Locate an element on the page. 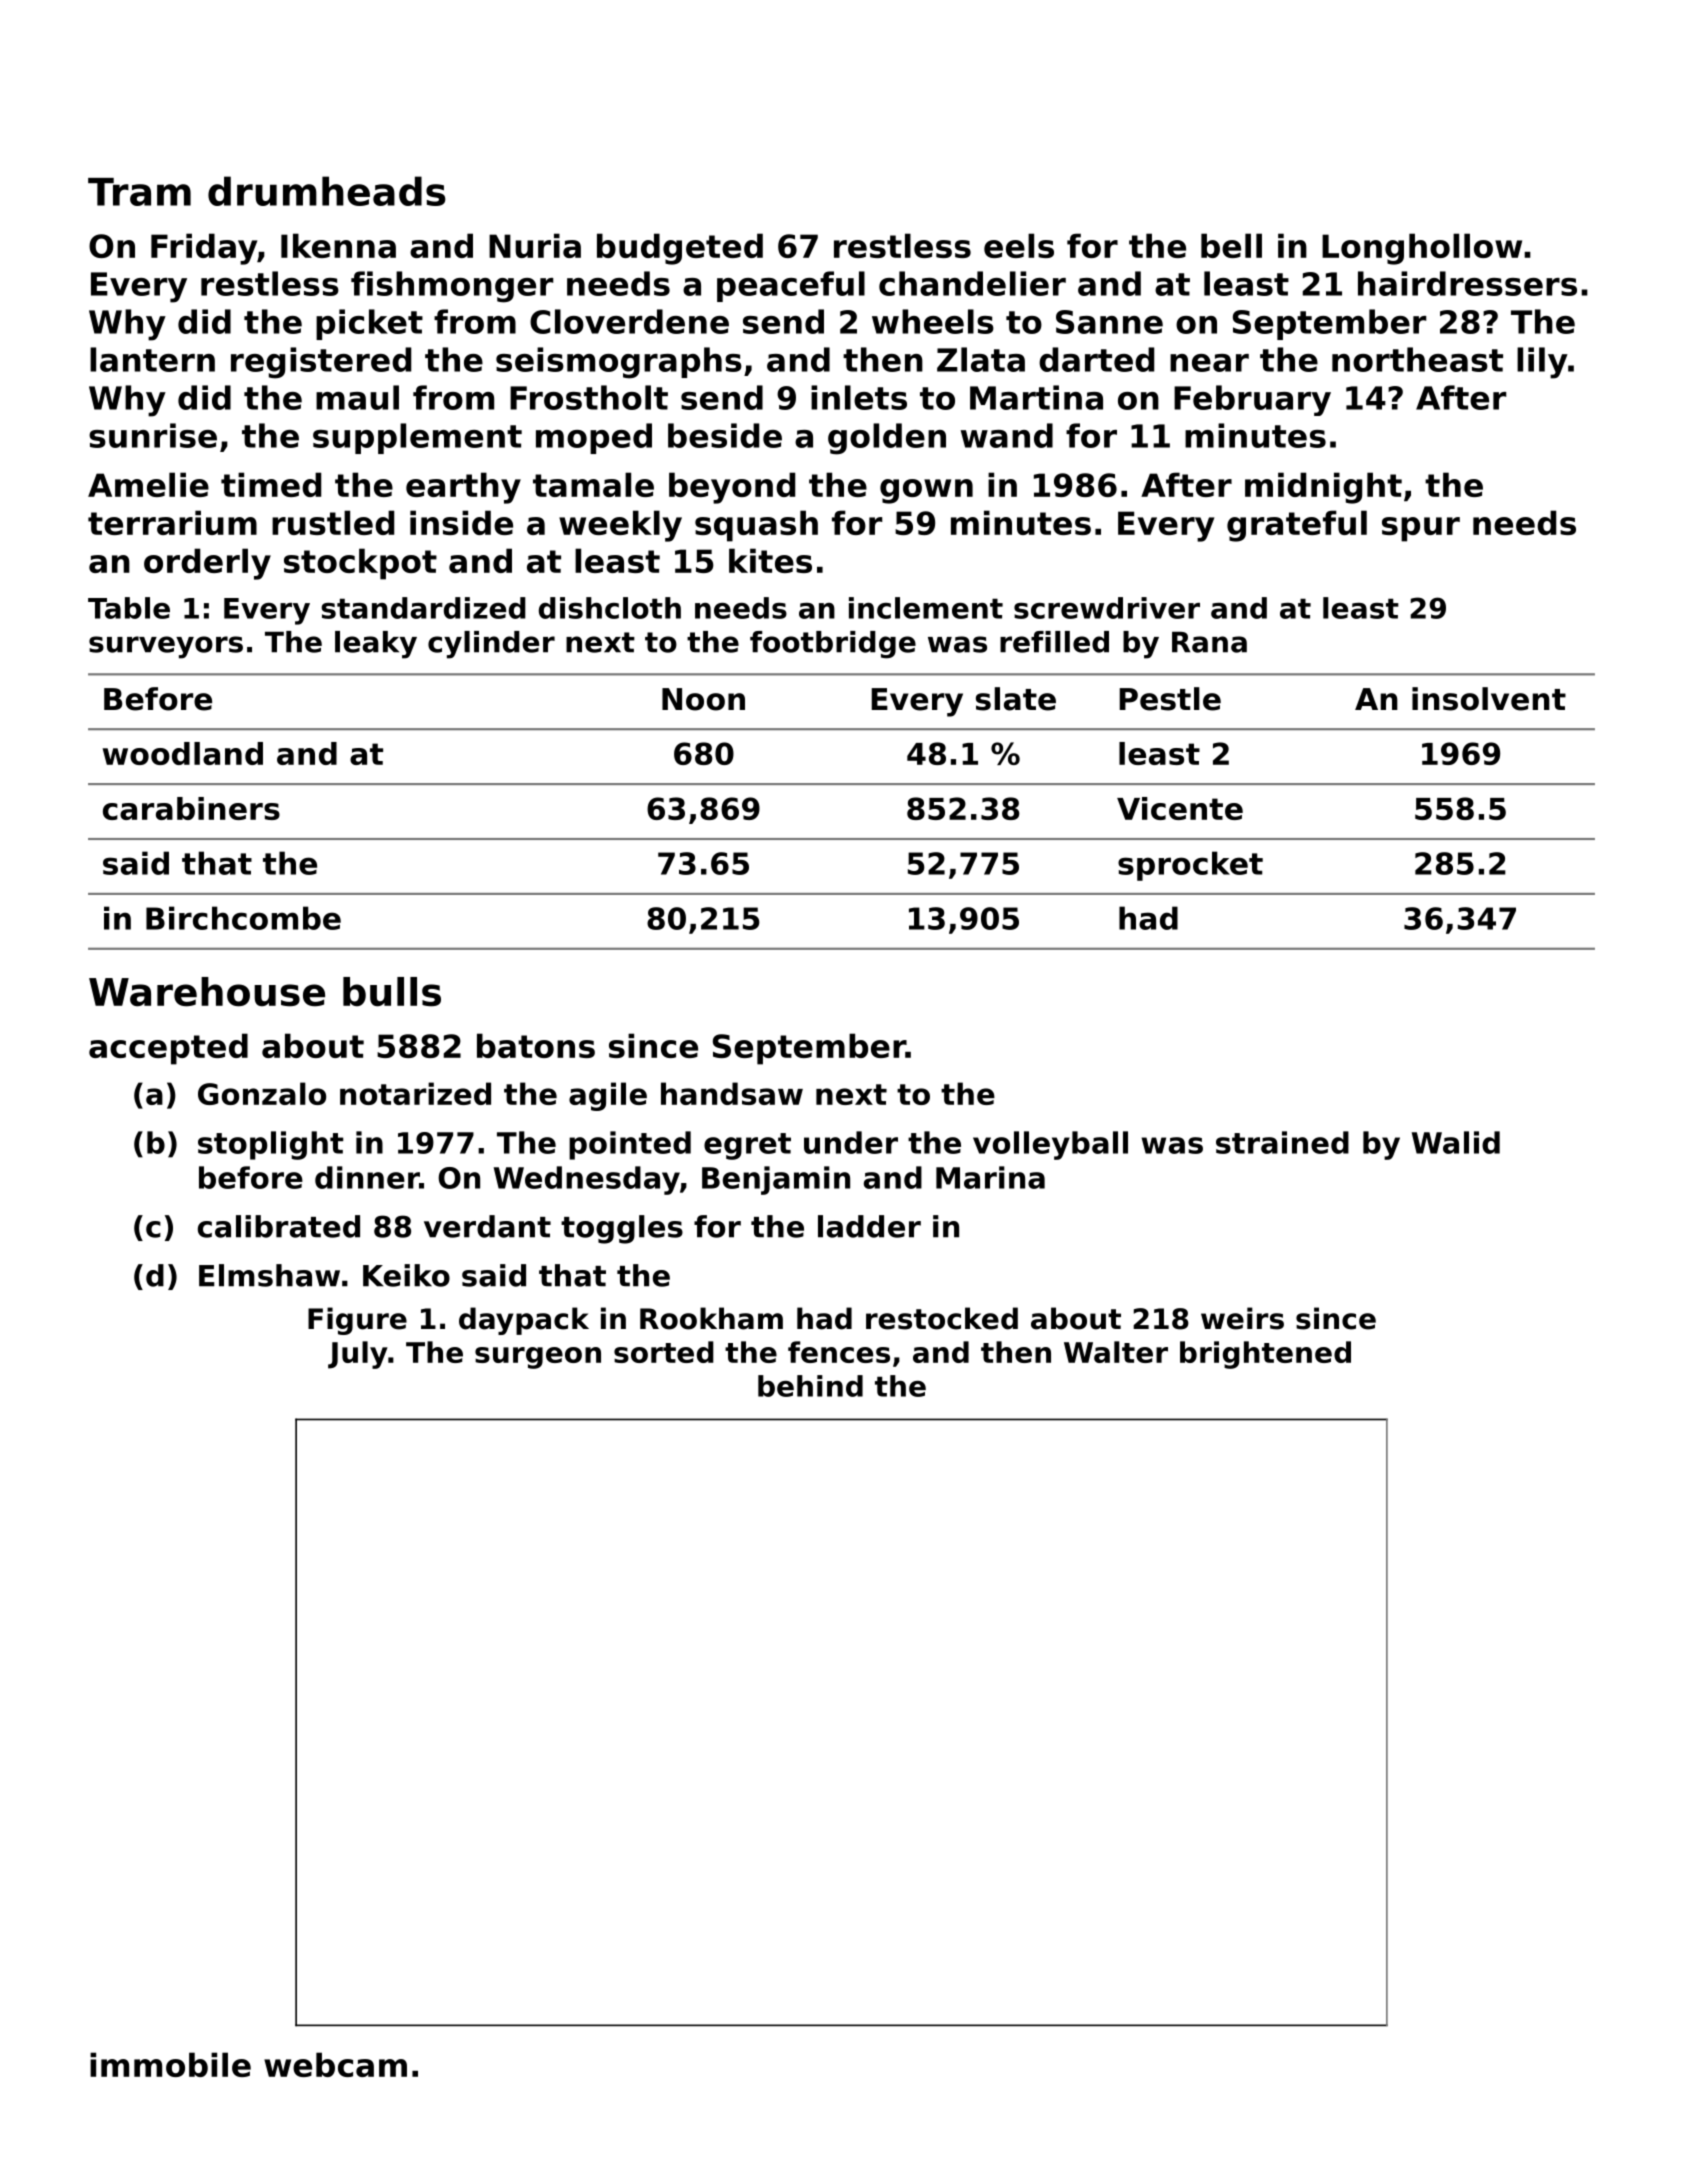 The height and width of the image is (2178, 1683). webcam is located at coordinates (335, 2064).
